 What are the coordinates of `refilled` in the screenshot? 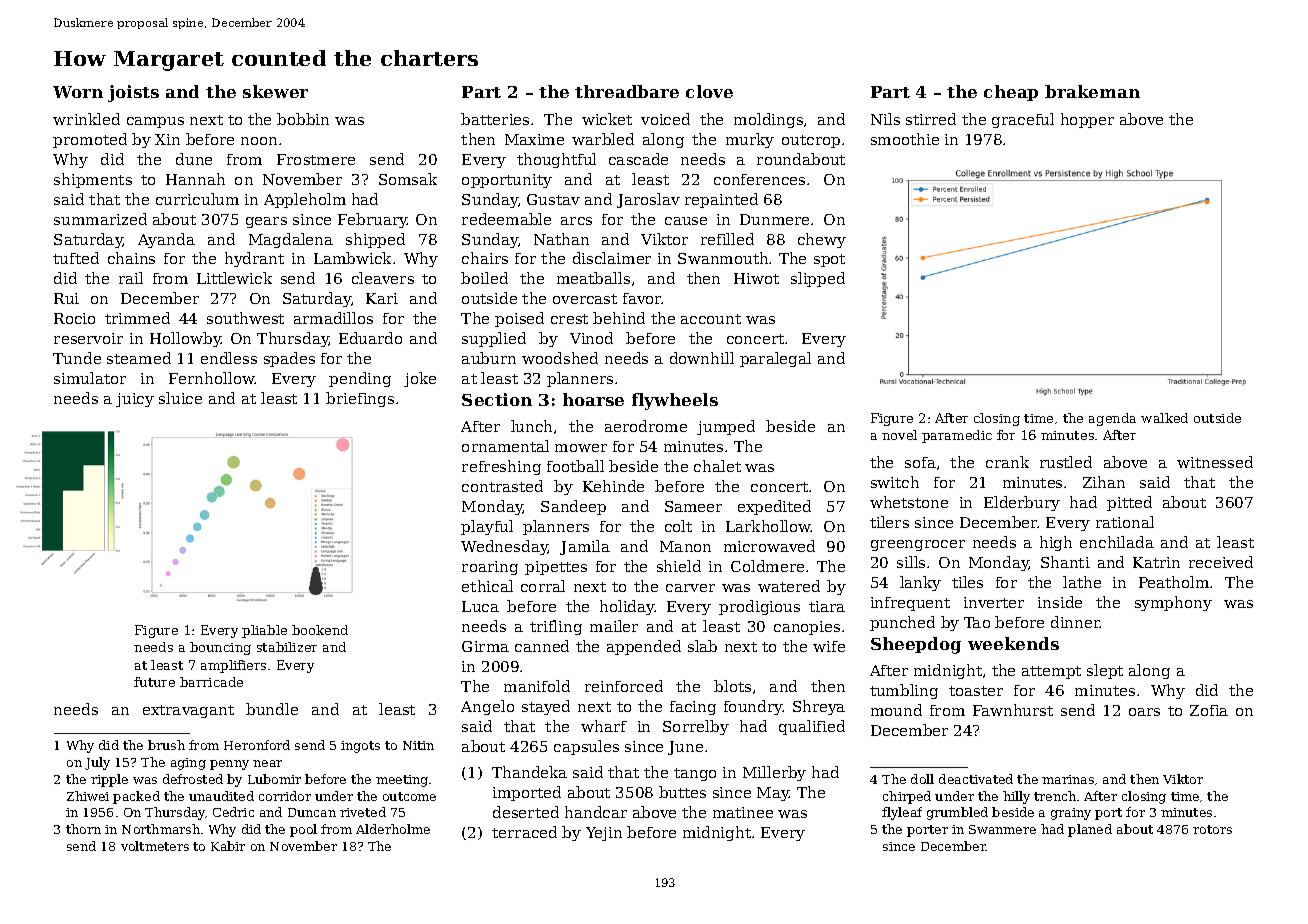 It's located at (727, 239).
